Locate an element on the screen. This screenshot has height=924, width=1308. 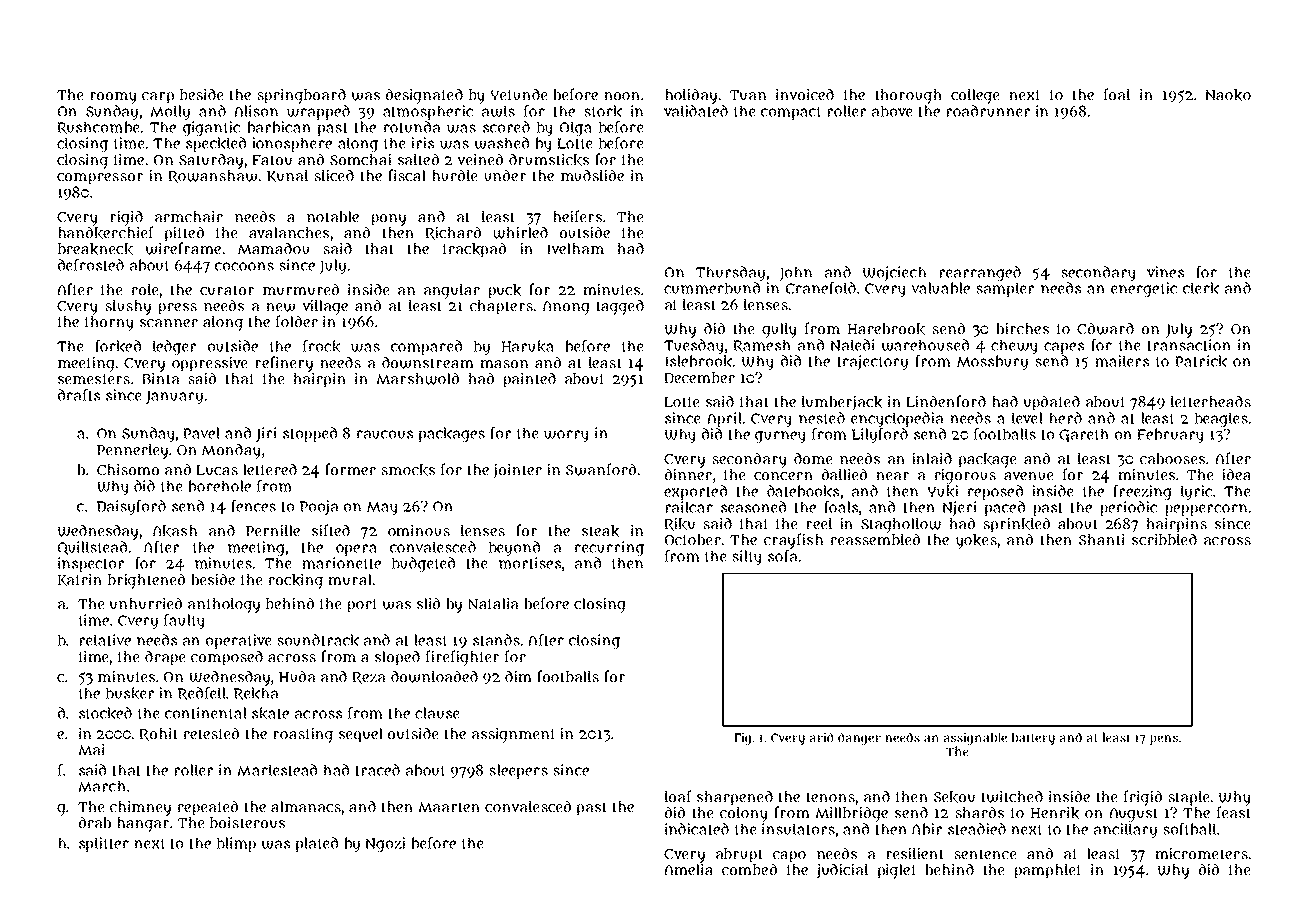
splitter is located at coordinates (104, 844).
